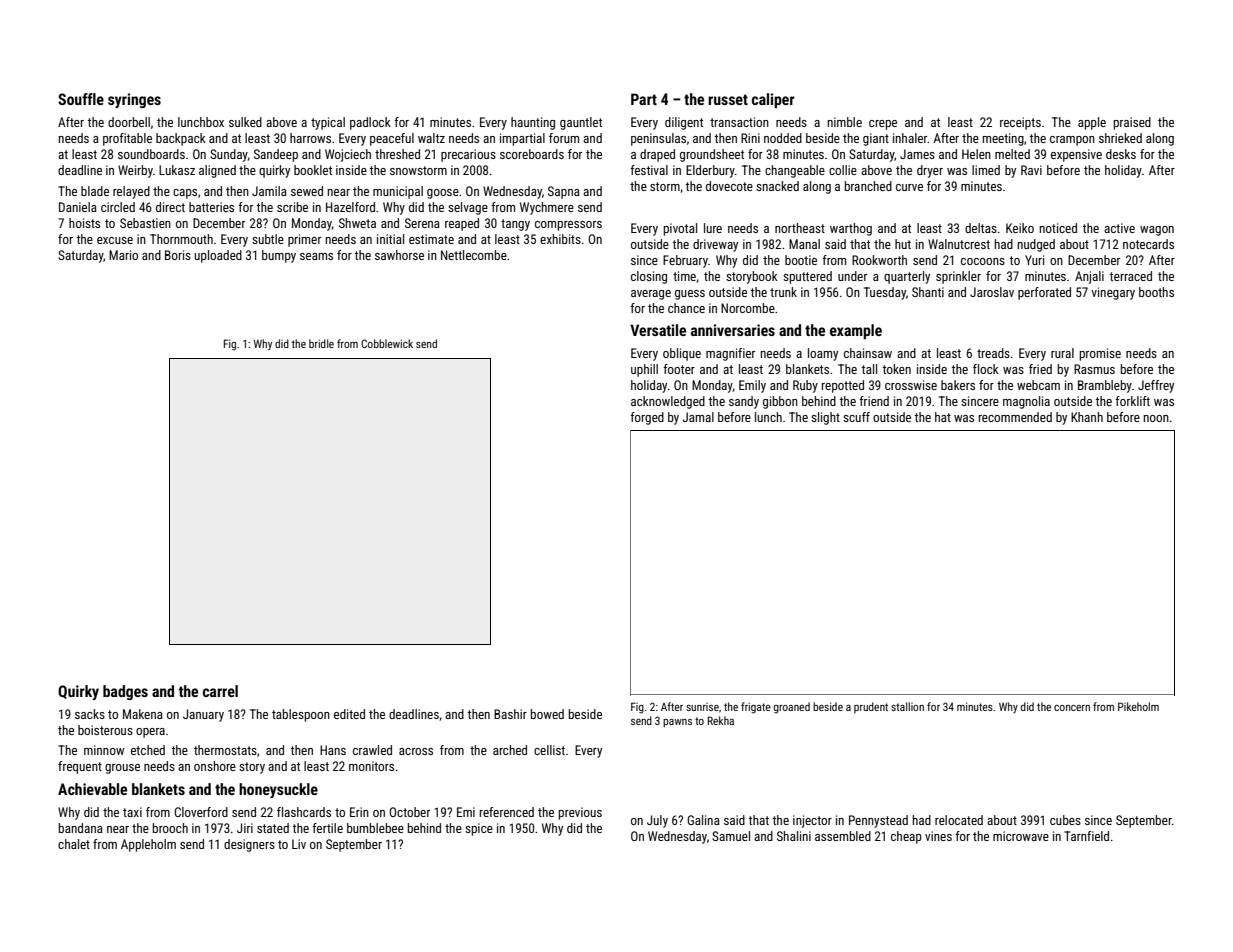 The height and width of the screenshot is (952, 1233). Describe the element at coordinates (81, 99) in the screenshot. I see `Souffle` at that location.
